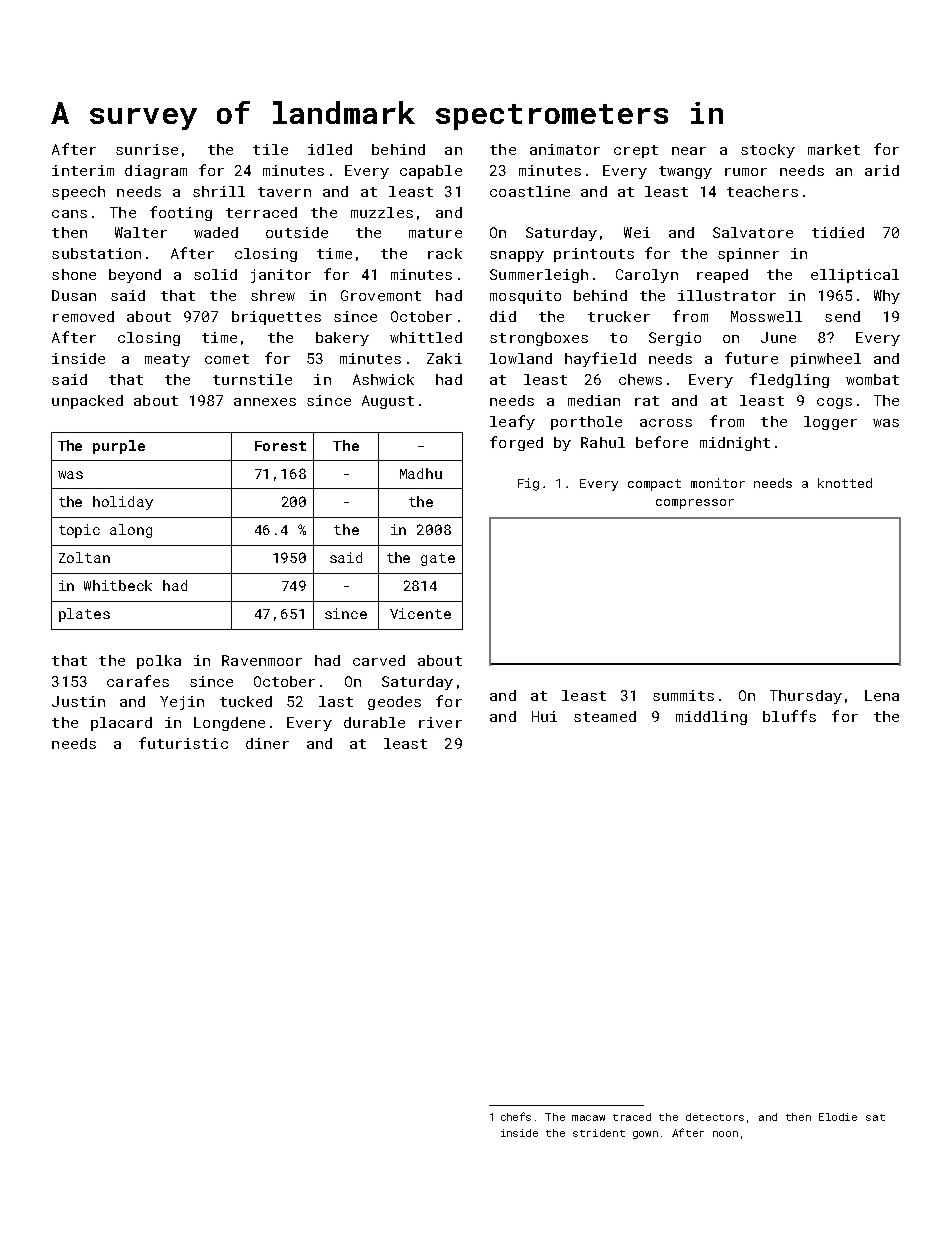 The image size is (952, 1233). What do you see at coordinates (280, 446) in the screenshot?
I see `Forest` at bounding box center [280, 446].
